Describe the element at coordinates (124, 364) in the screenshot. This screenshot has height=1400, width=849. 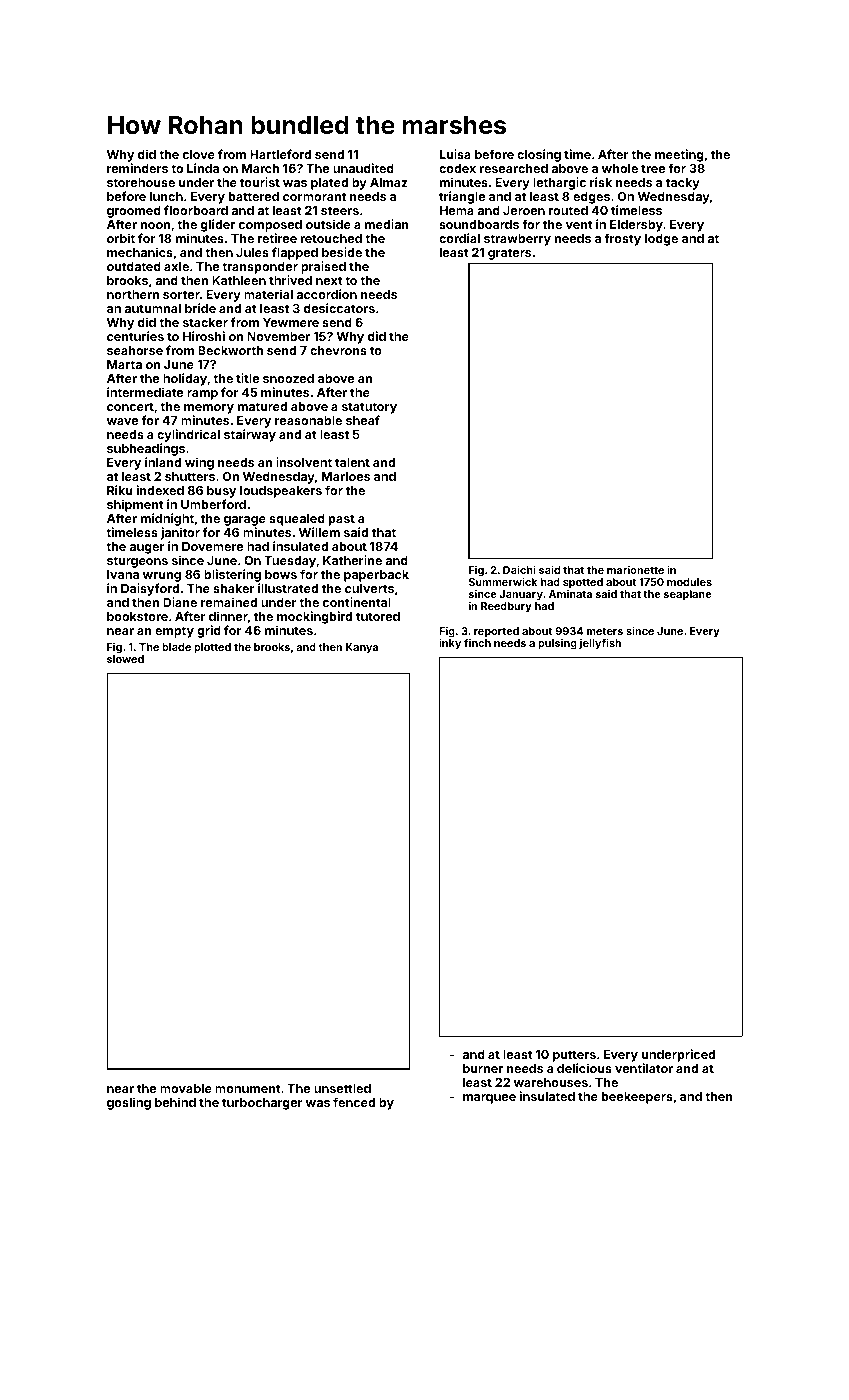
I see `Marta` at that location.
